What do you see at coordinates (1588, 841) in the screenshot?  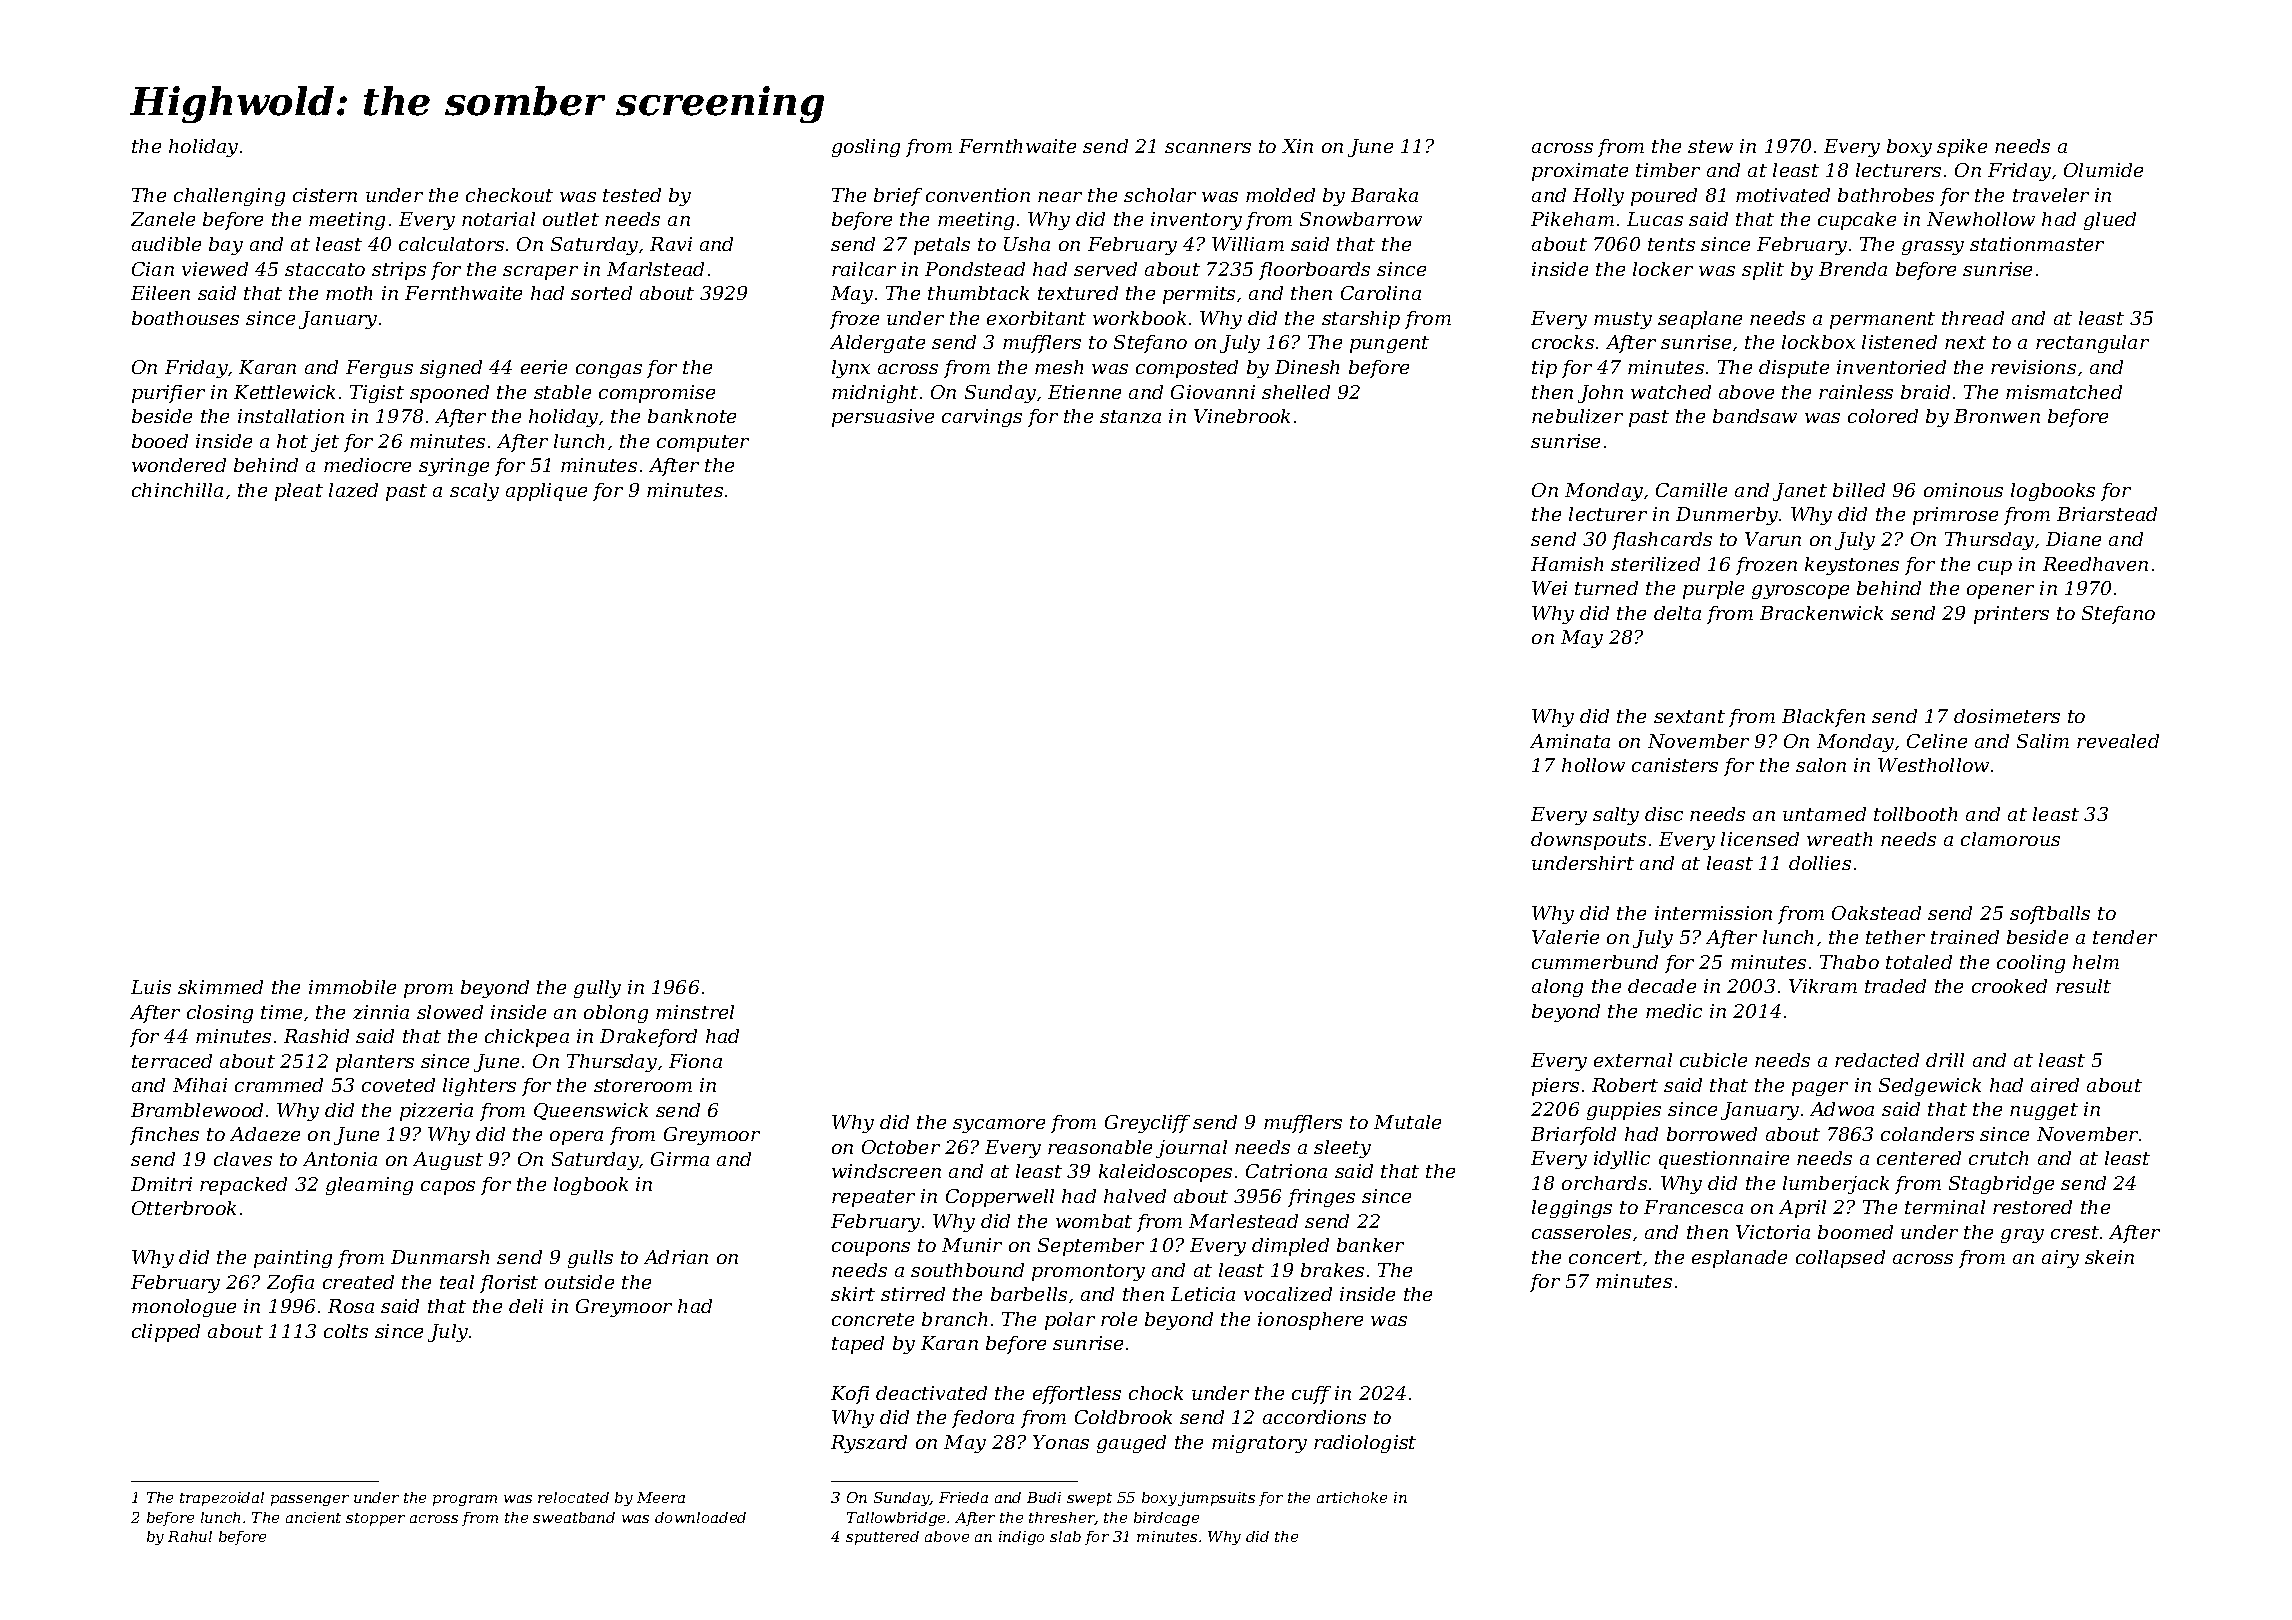 I see `downspouts` at bounding box center [1588, 841].
